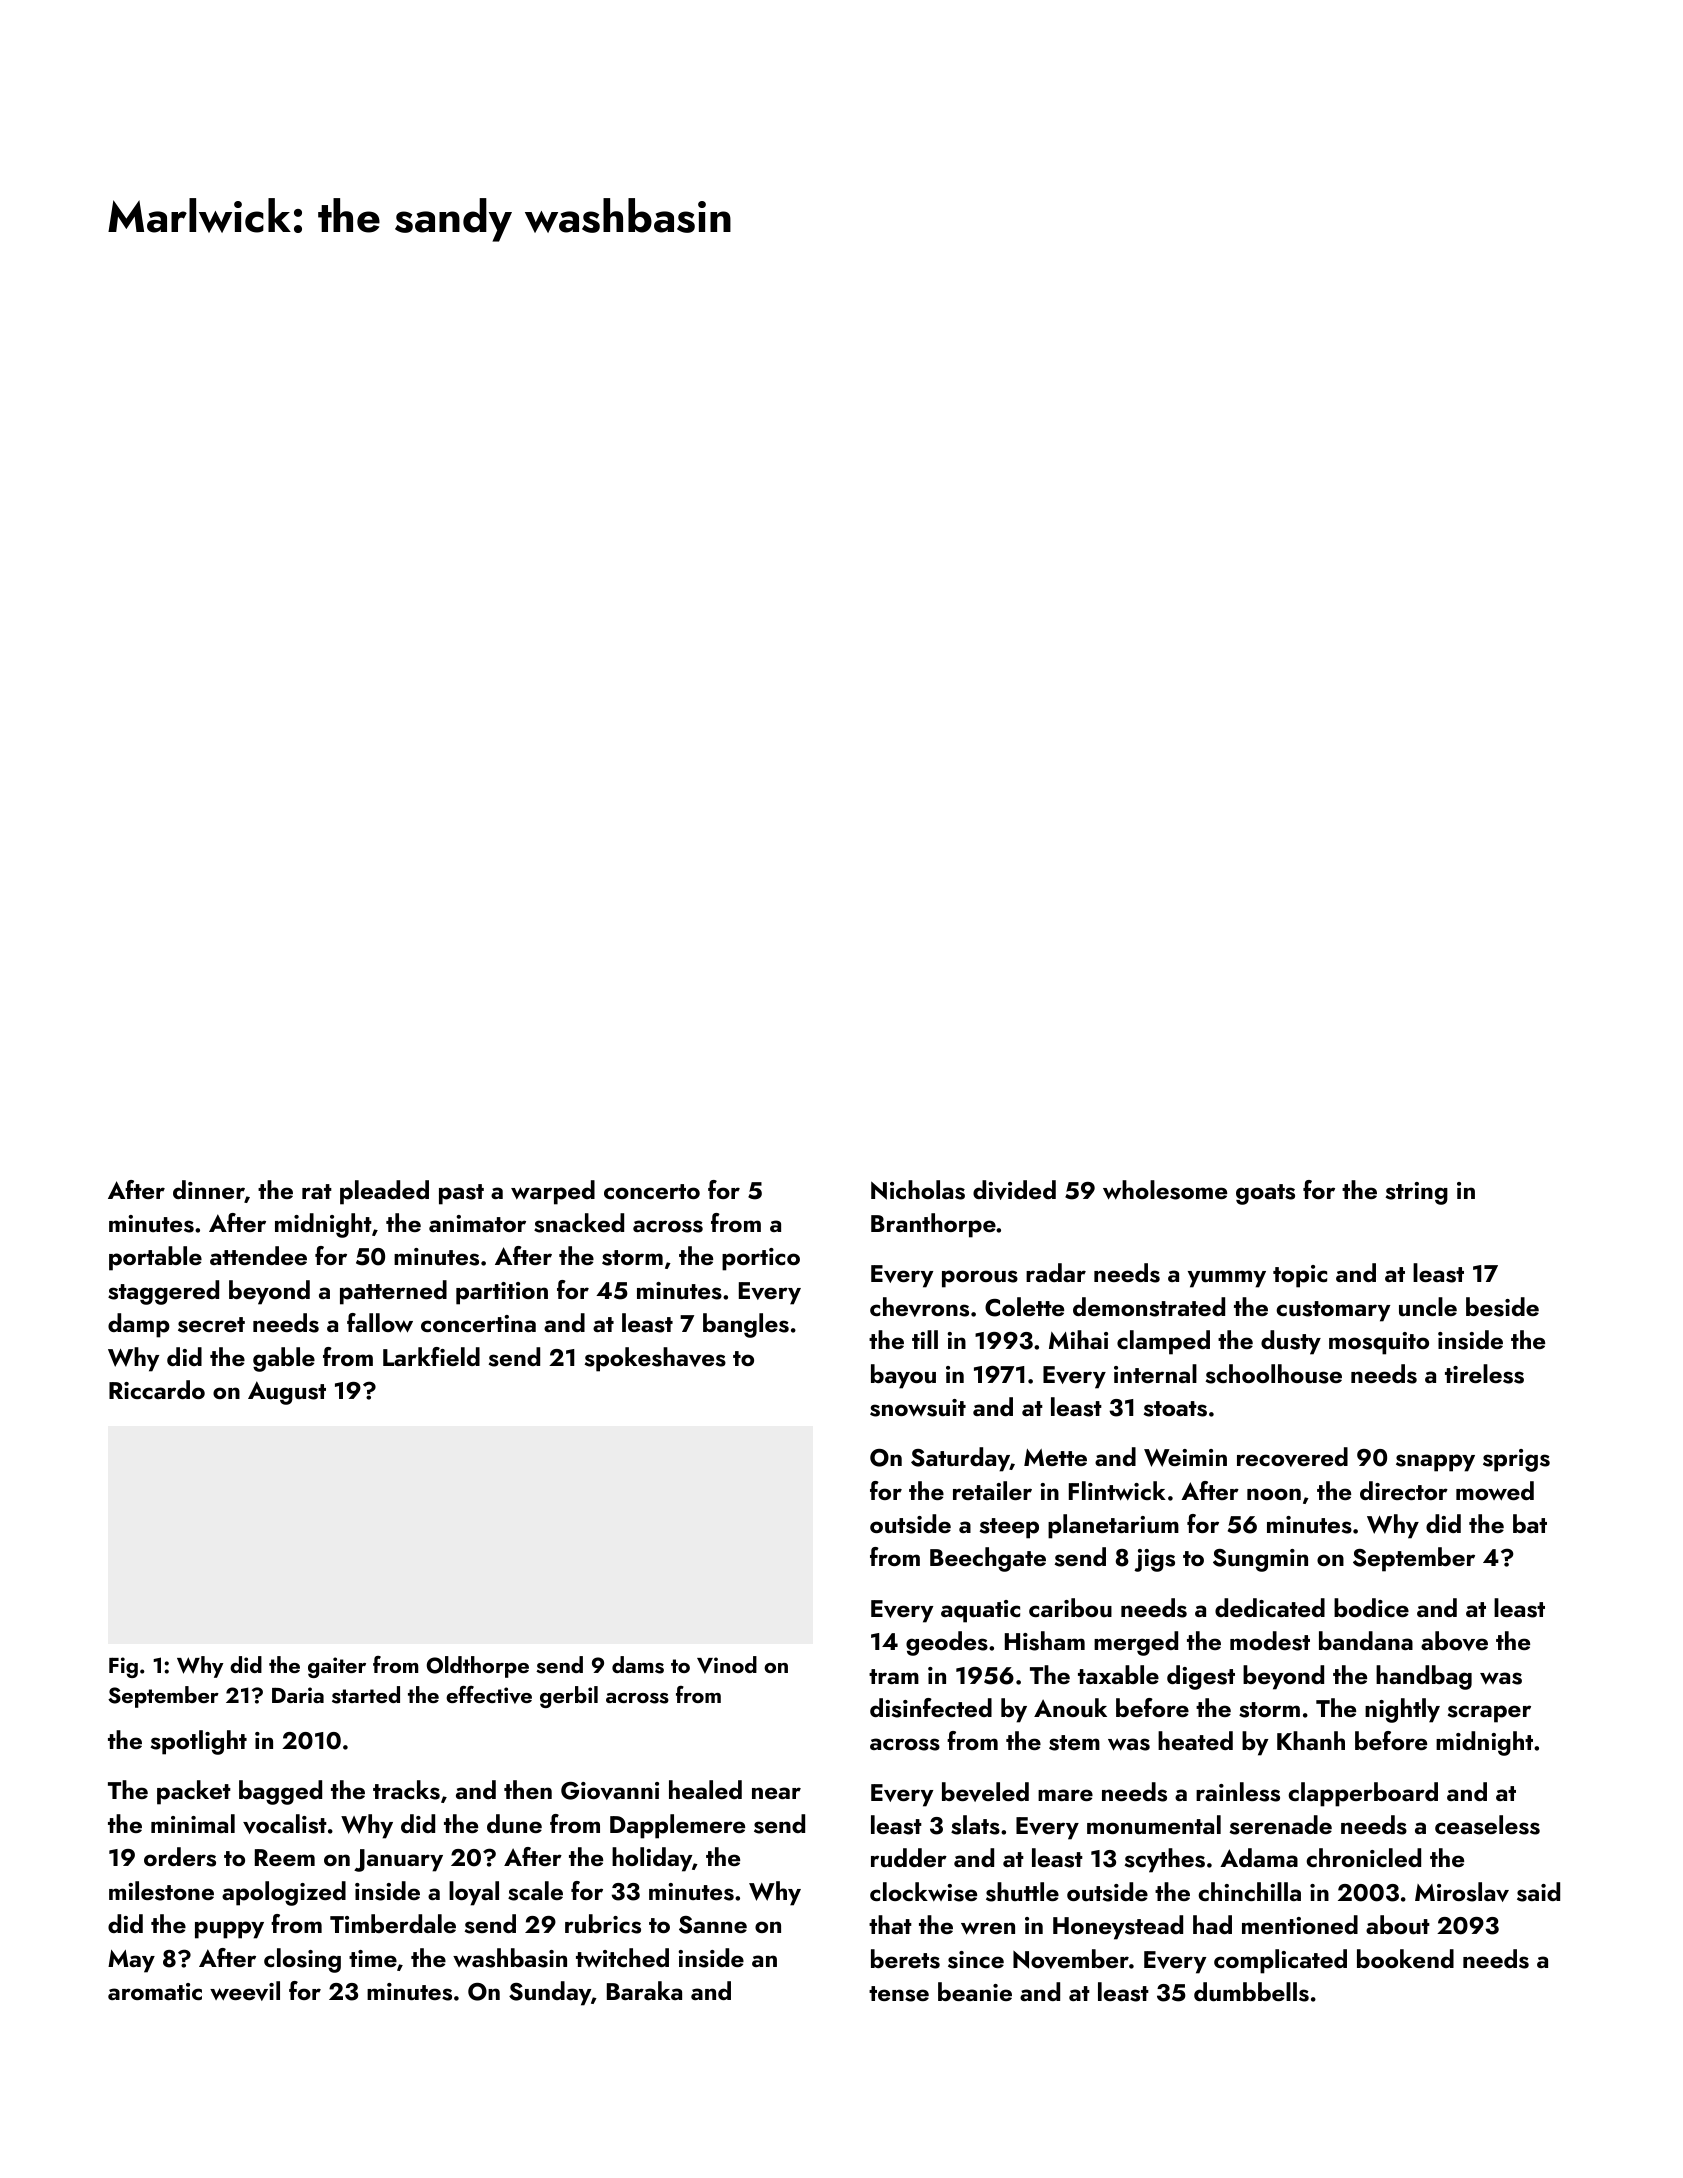  I want to click on tense, so click(899, 1994).
